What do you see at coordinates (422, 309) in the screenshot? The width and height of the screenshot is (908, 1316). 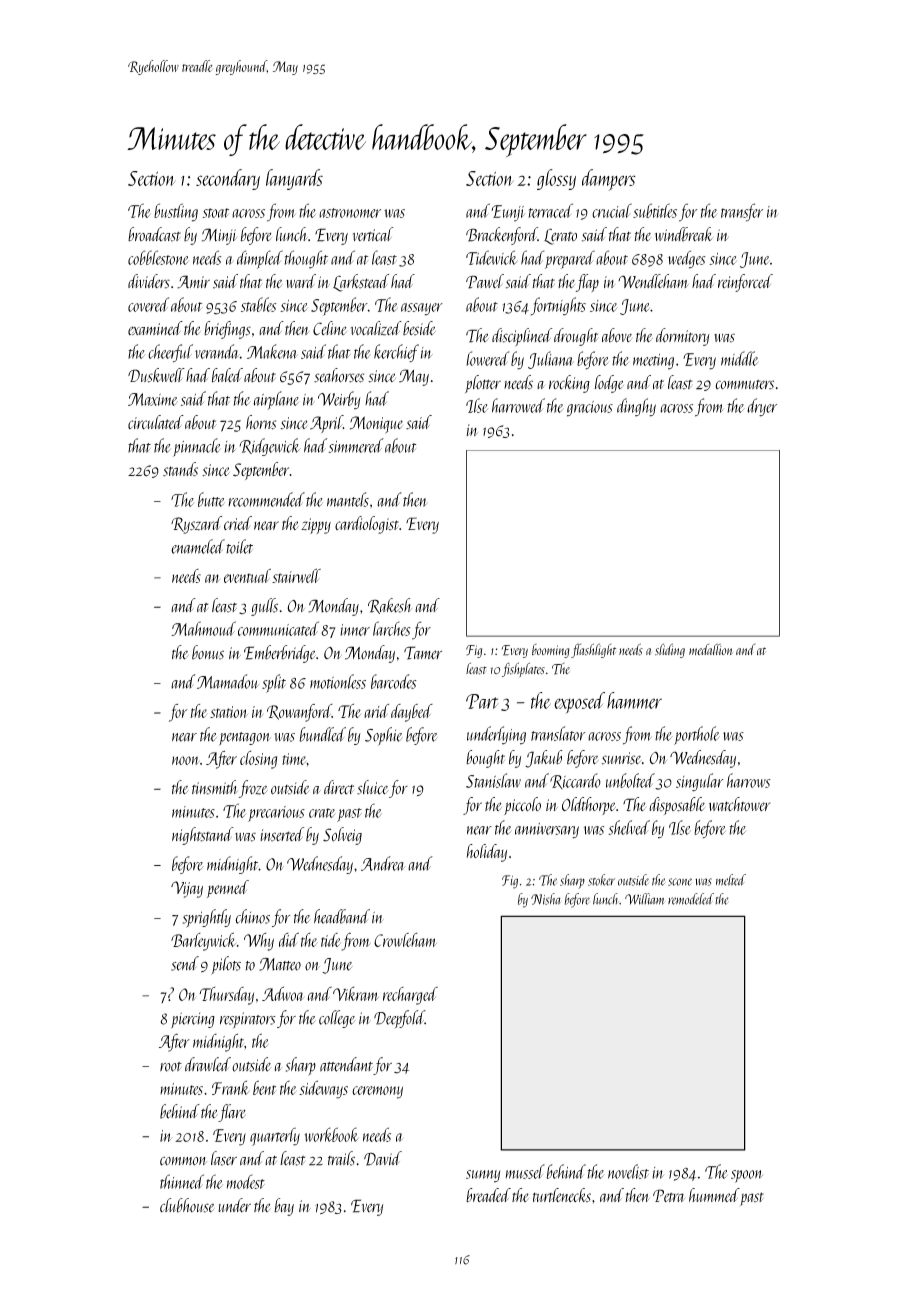 I see `assayer` at bounding box center [422, 309].
